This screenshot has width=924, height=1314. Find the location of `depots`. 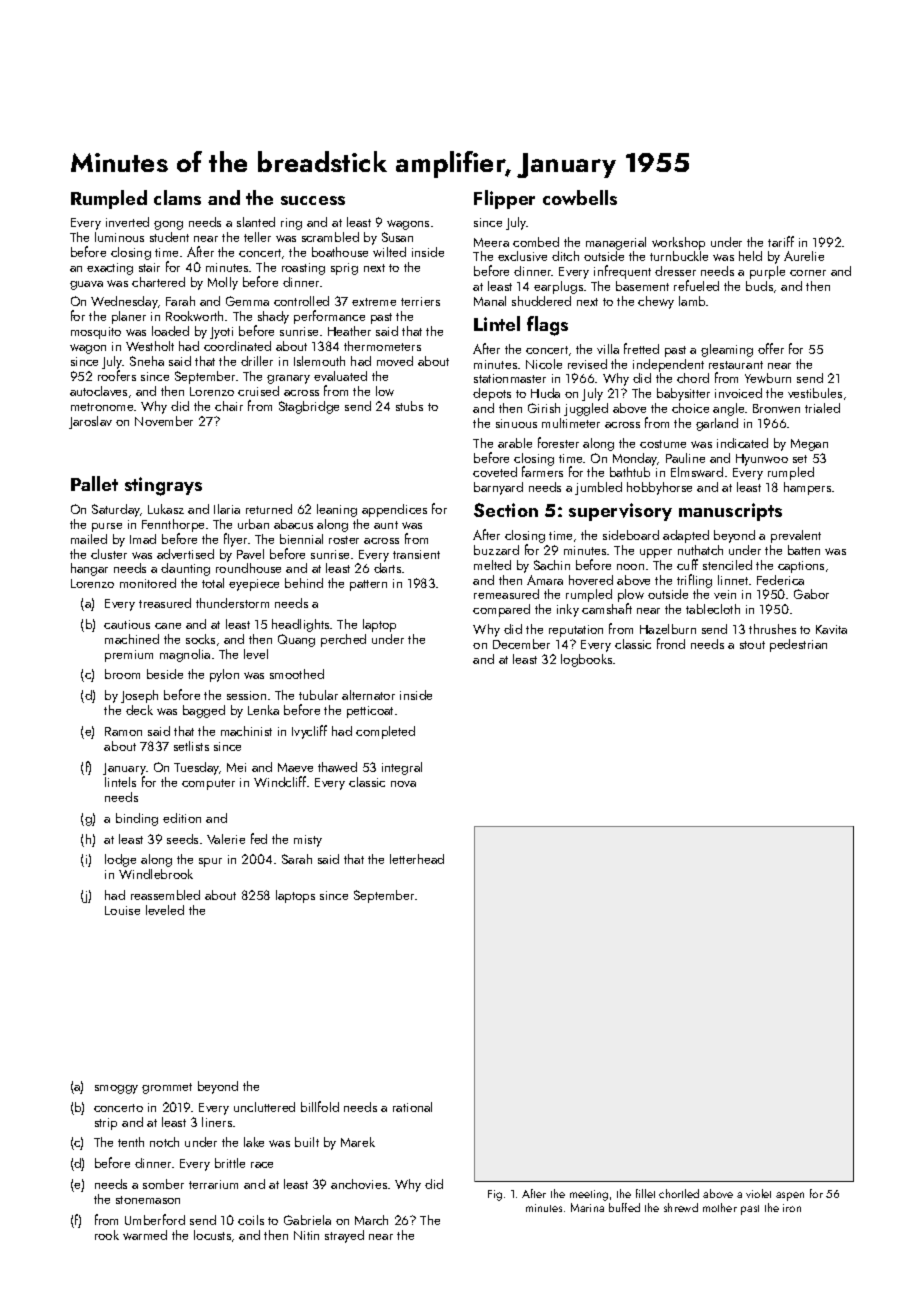

depots is located at coordinates (492, 394).
